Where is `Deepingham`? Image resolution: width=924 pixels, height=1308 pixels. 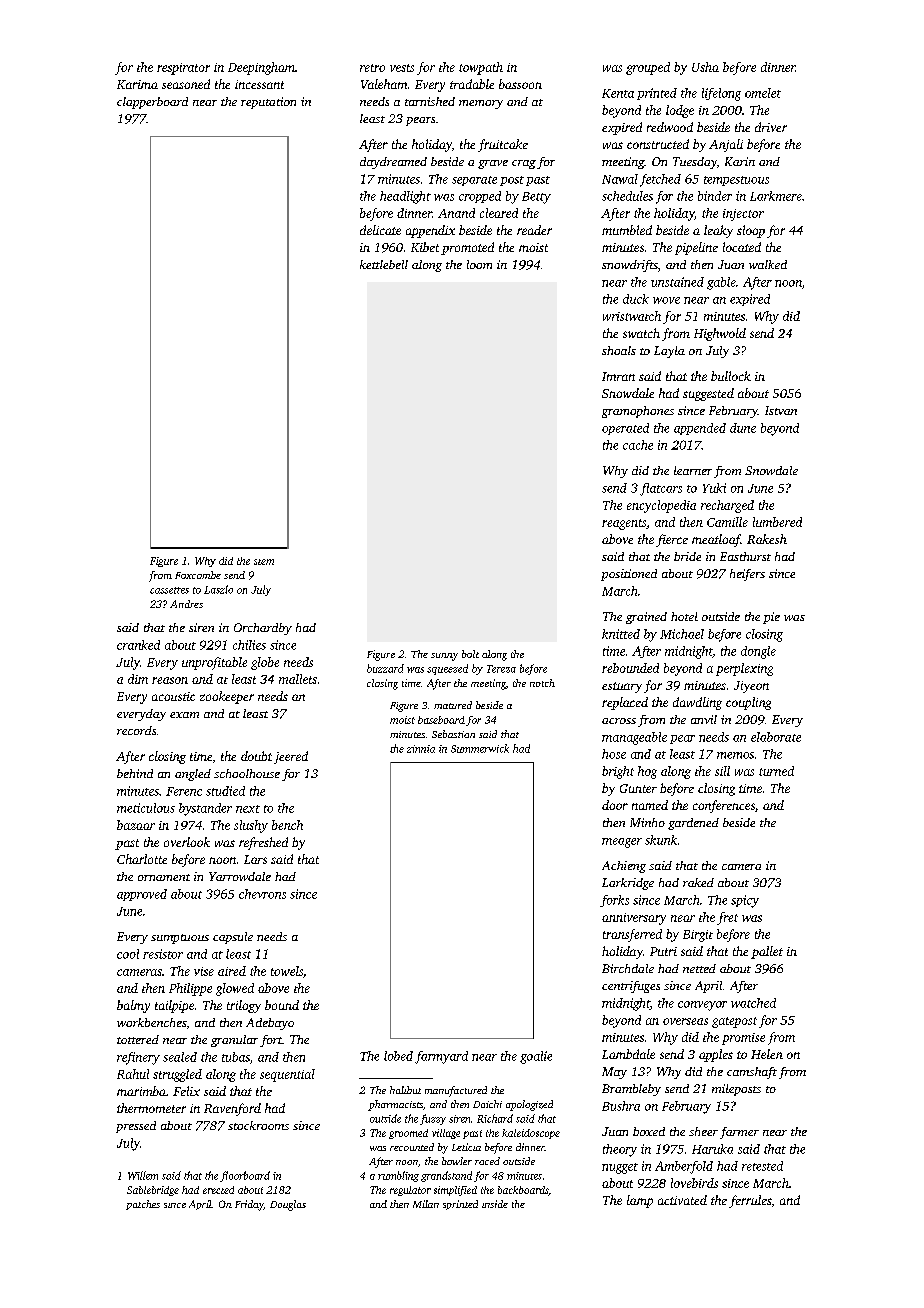
Deepingham is located at coordinates (261, 68).
